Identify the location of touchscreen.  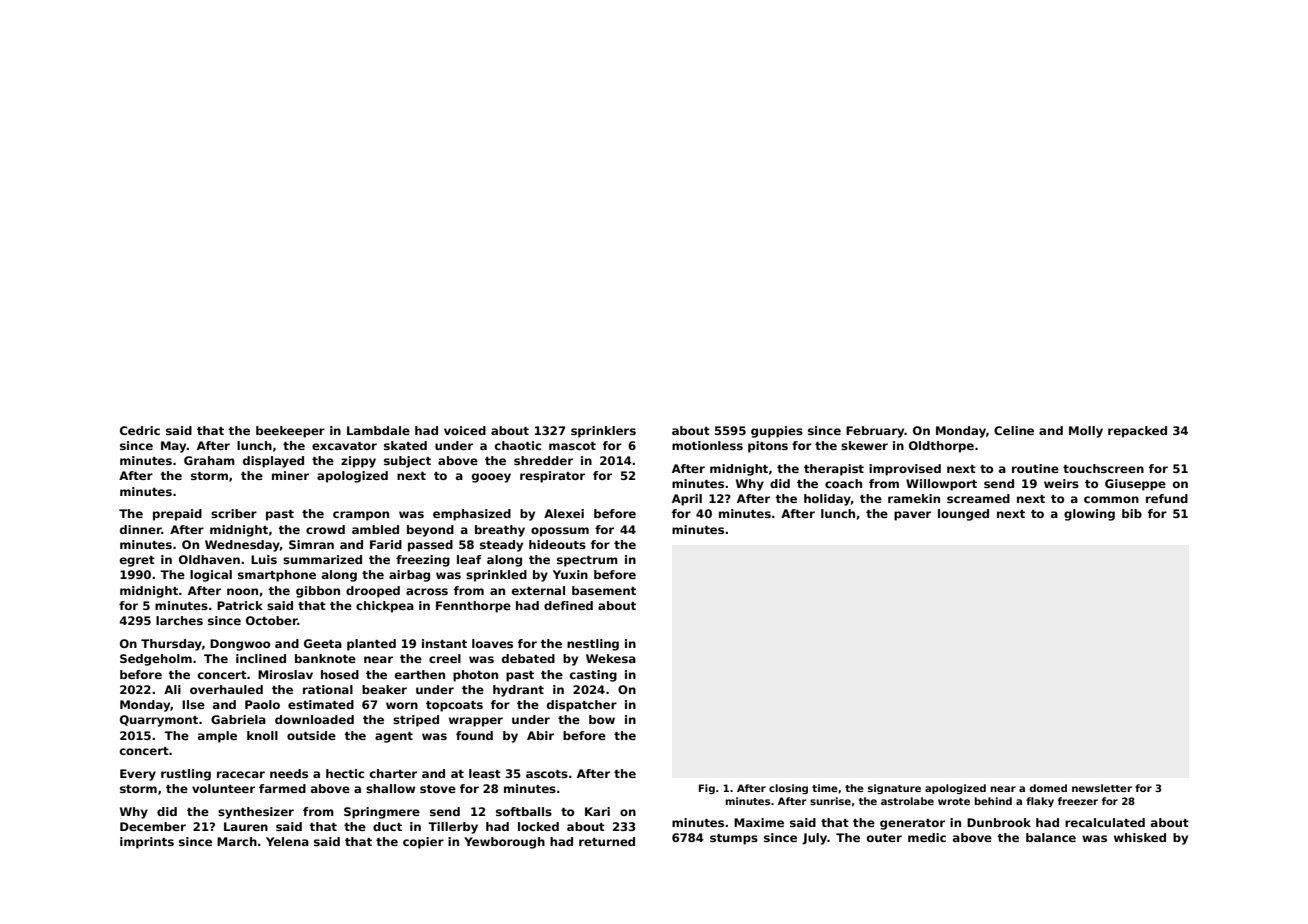
(1103, 468).
